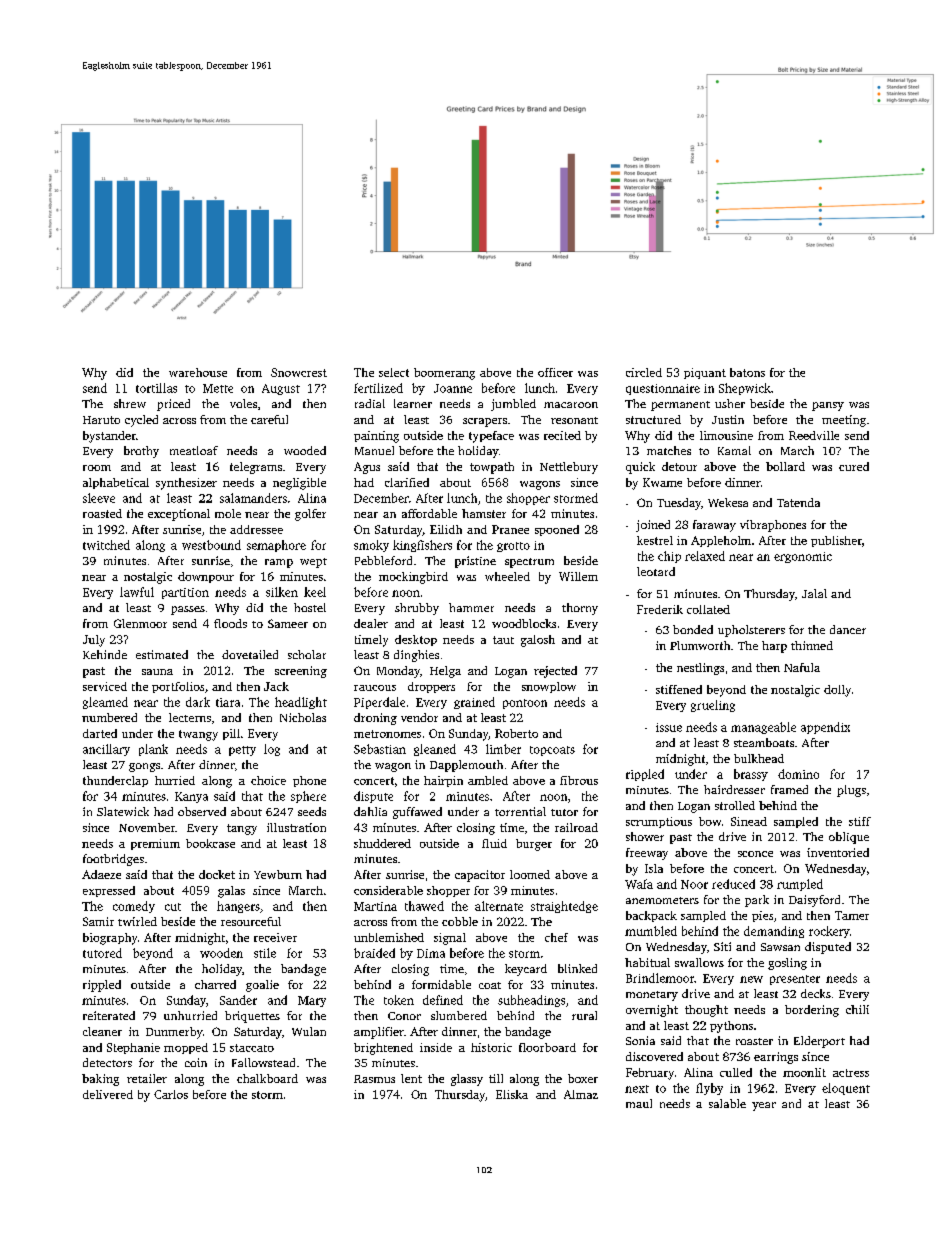 Image resolution: width=952 pixels, height=1233 pixels. I want to click on delivered, so click(108, 1094).
